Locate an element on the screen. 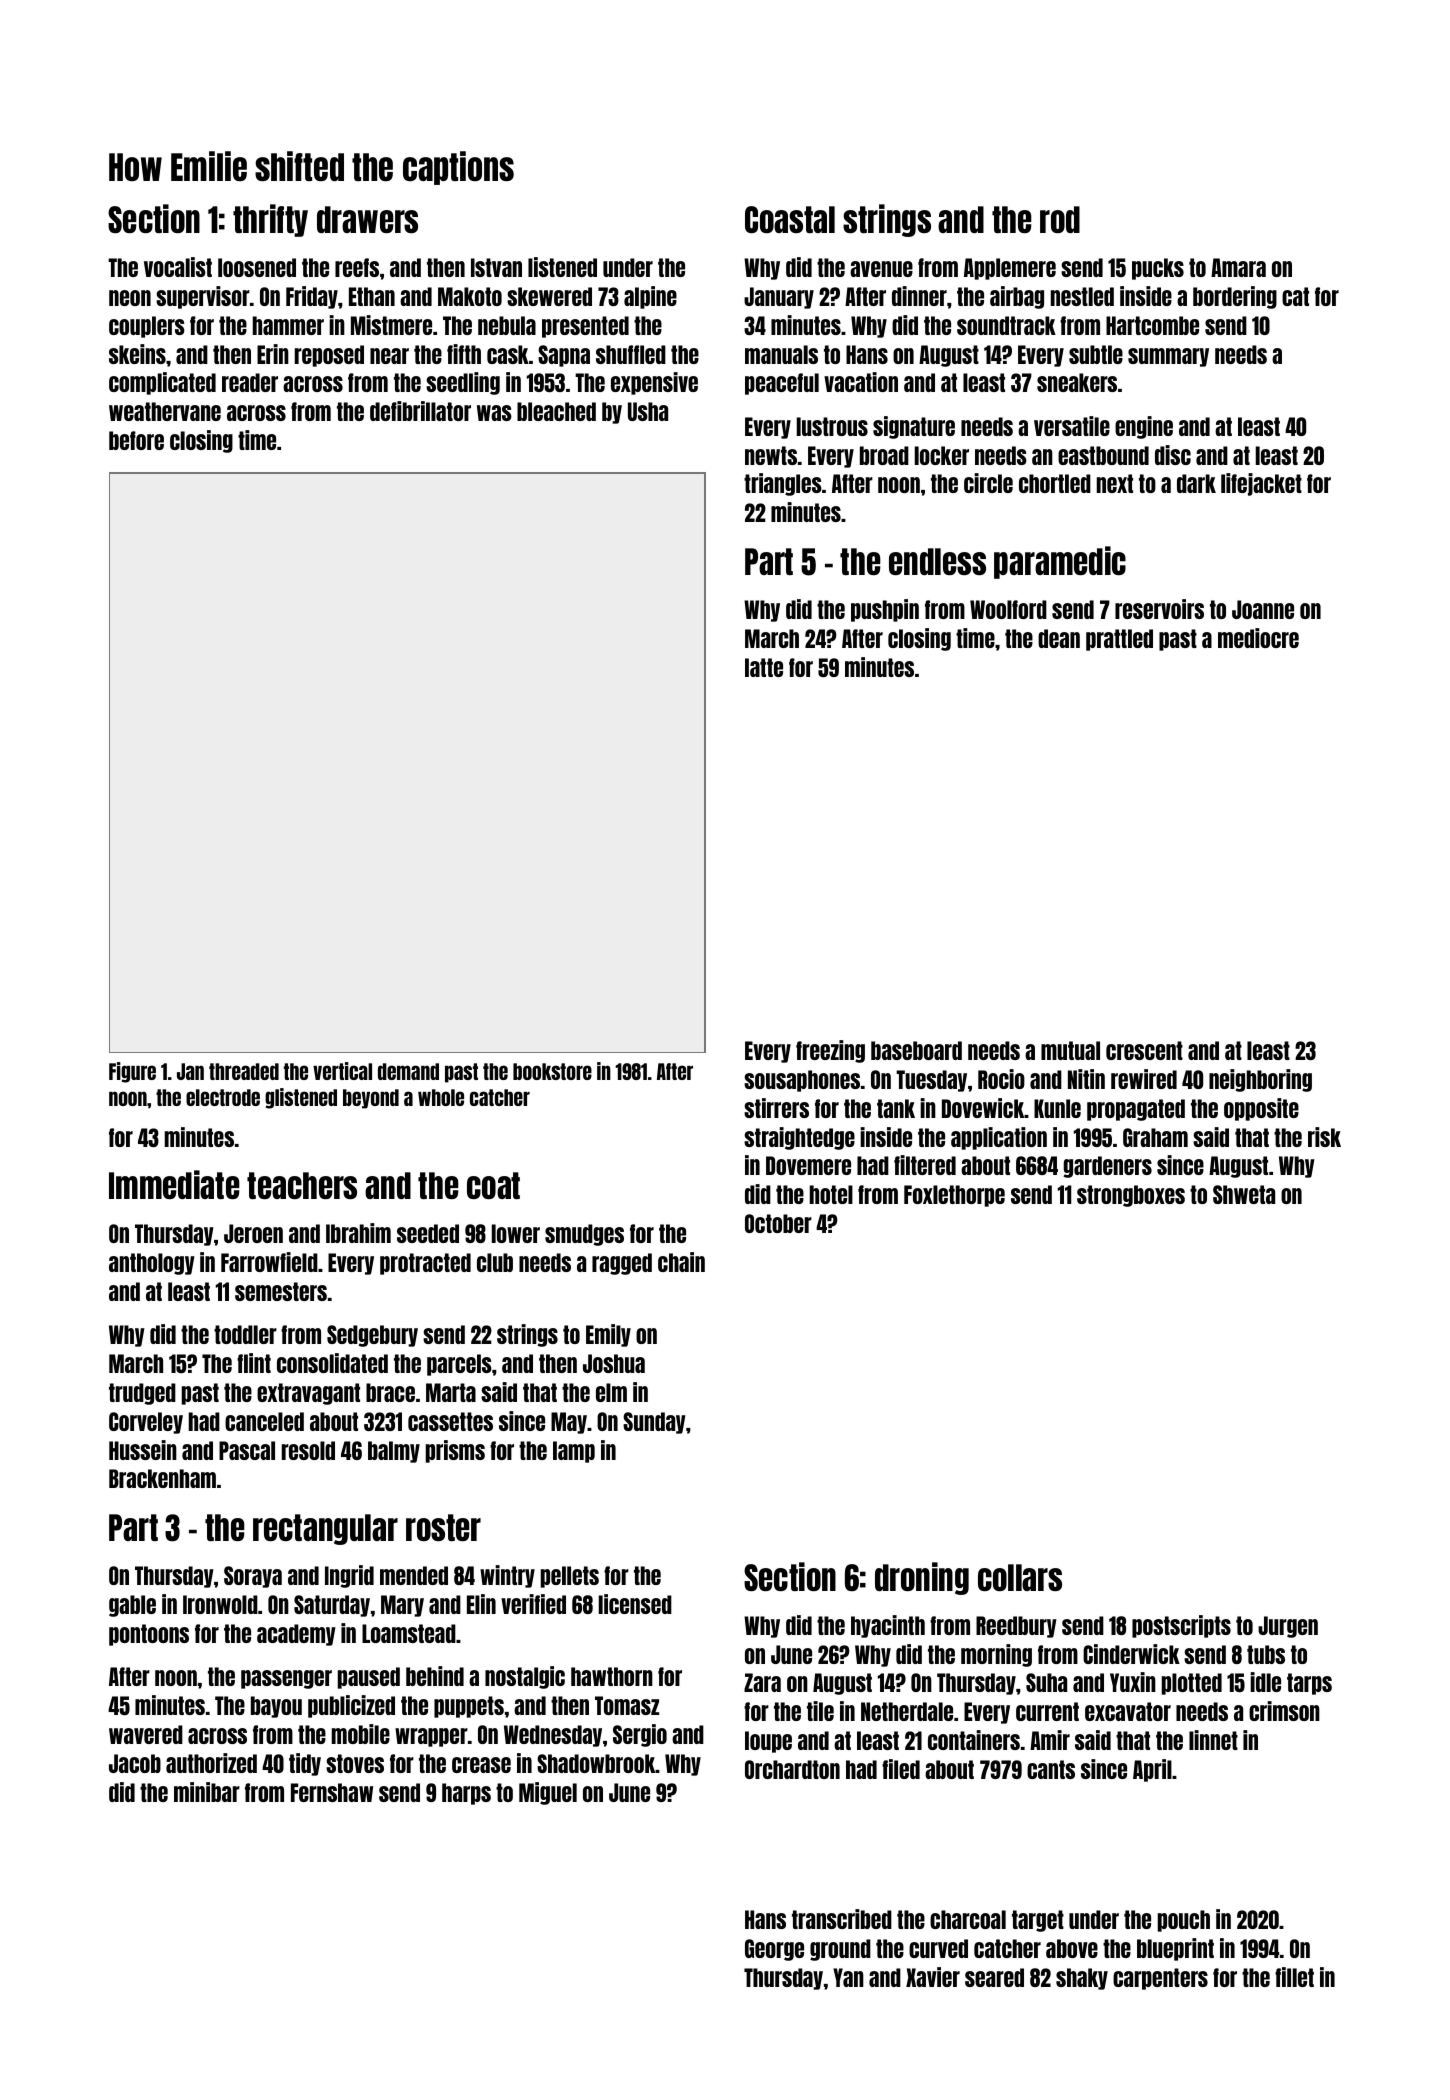 The height and width of the screenshot is (2100, 1450). Yan is located at coordinates (848, 1977).
